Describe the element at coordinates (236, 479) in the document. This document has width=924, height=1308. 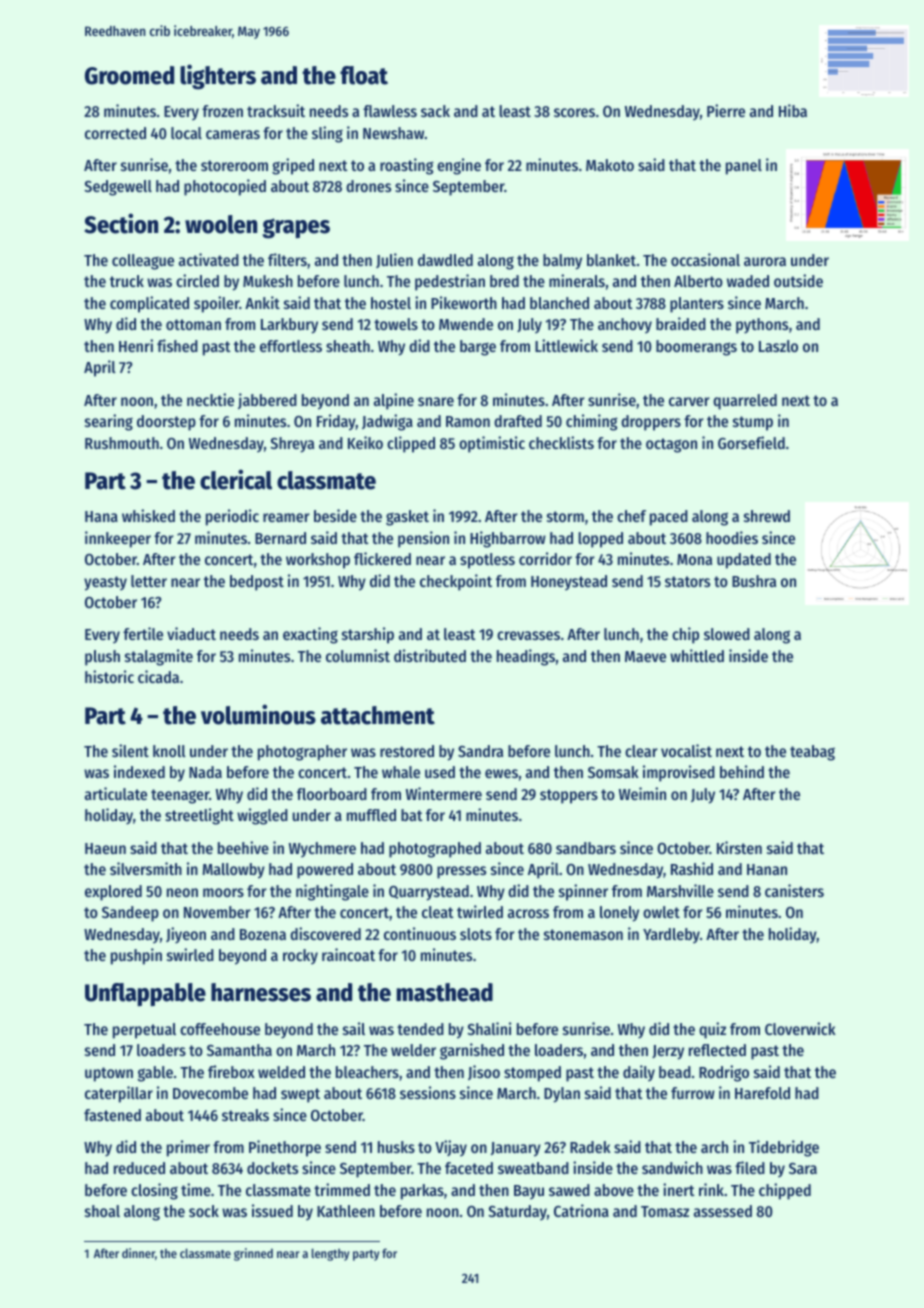
I see `clerical` at that location.
